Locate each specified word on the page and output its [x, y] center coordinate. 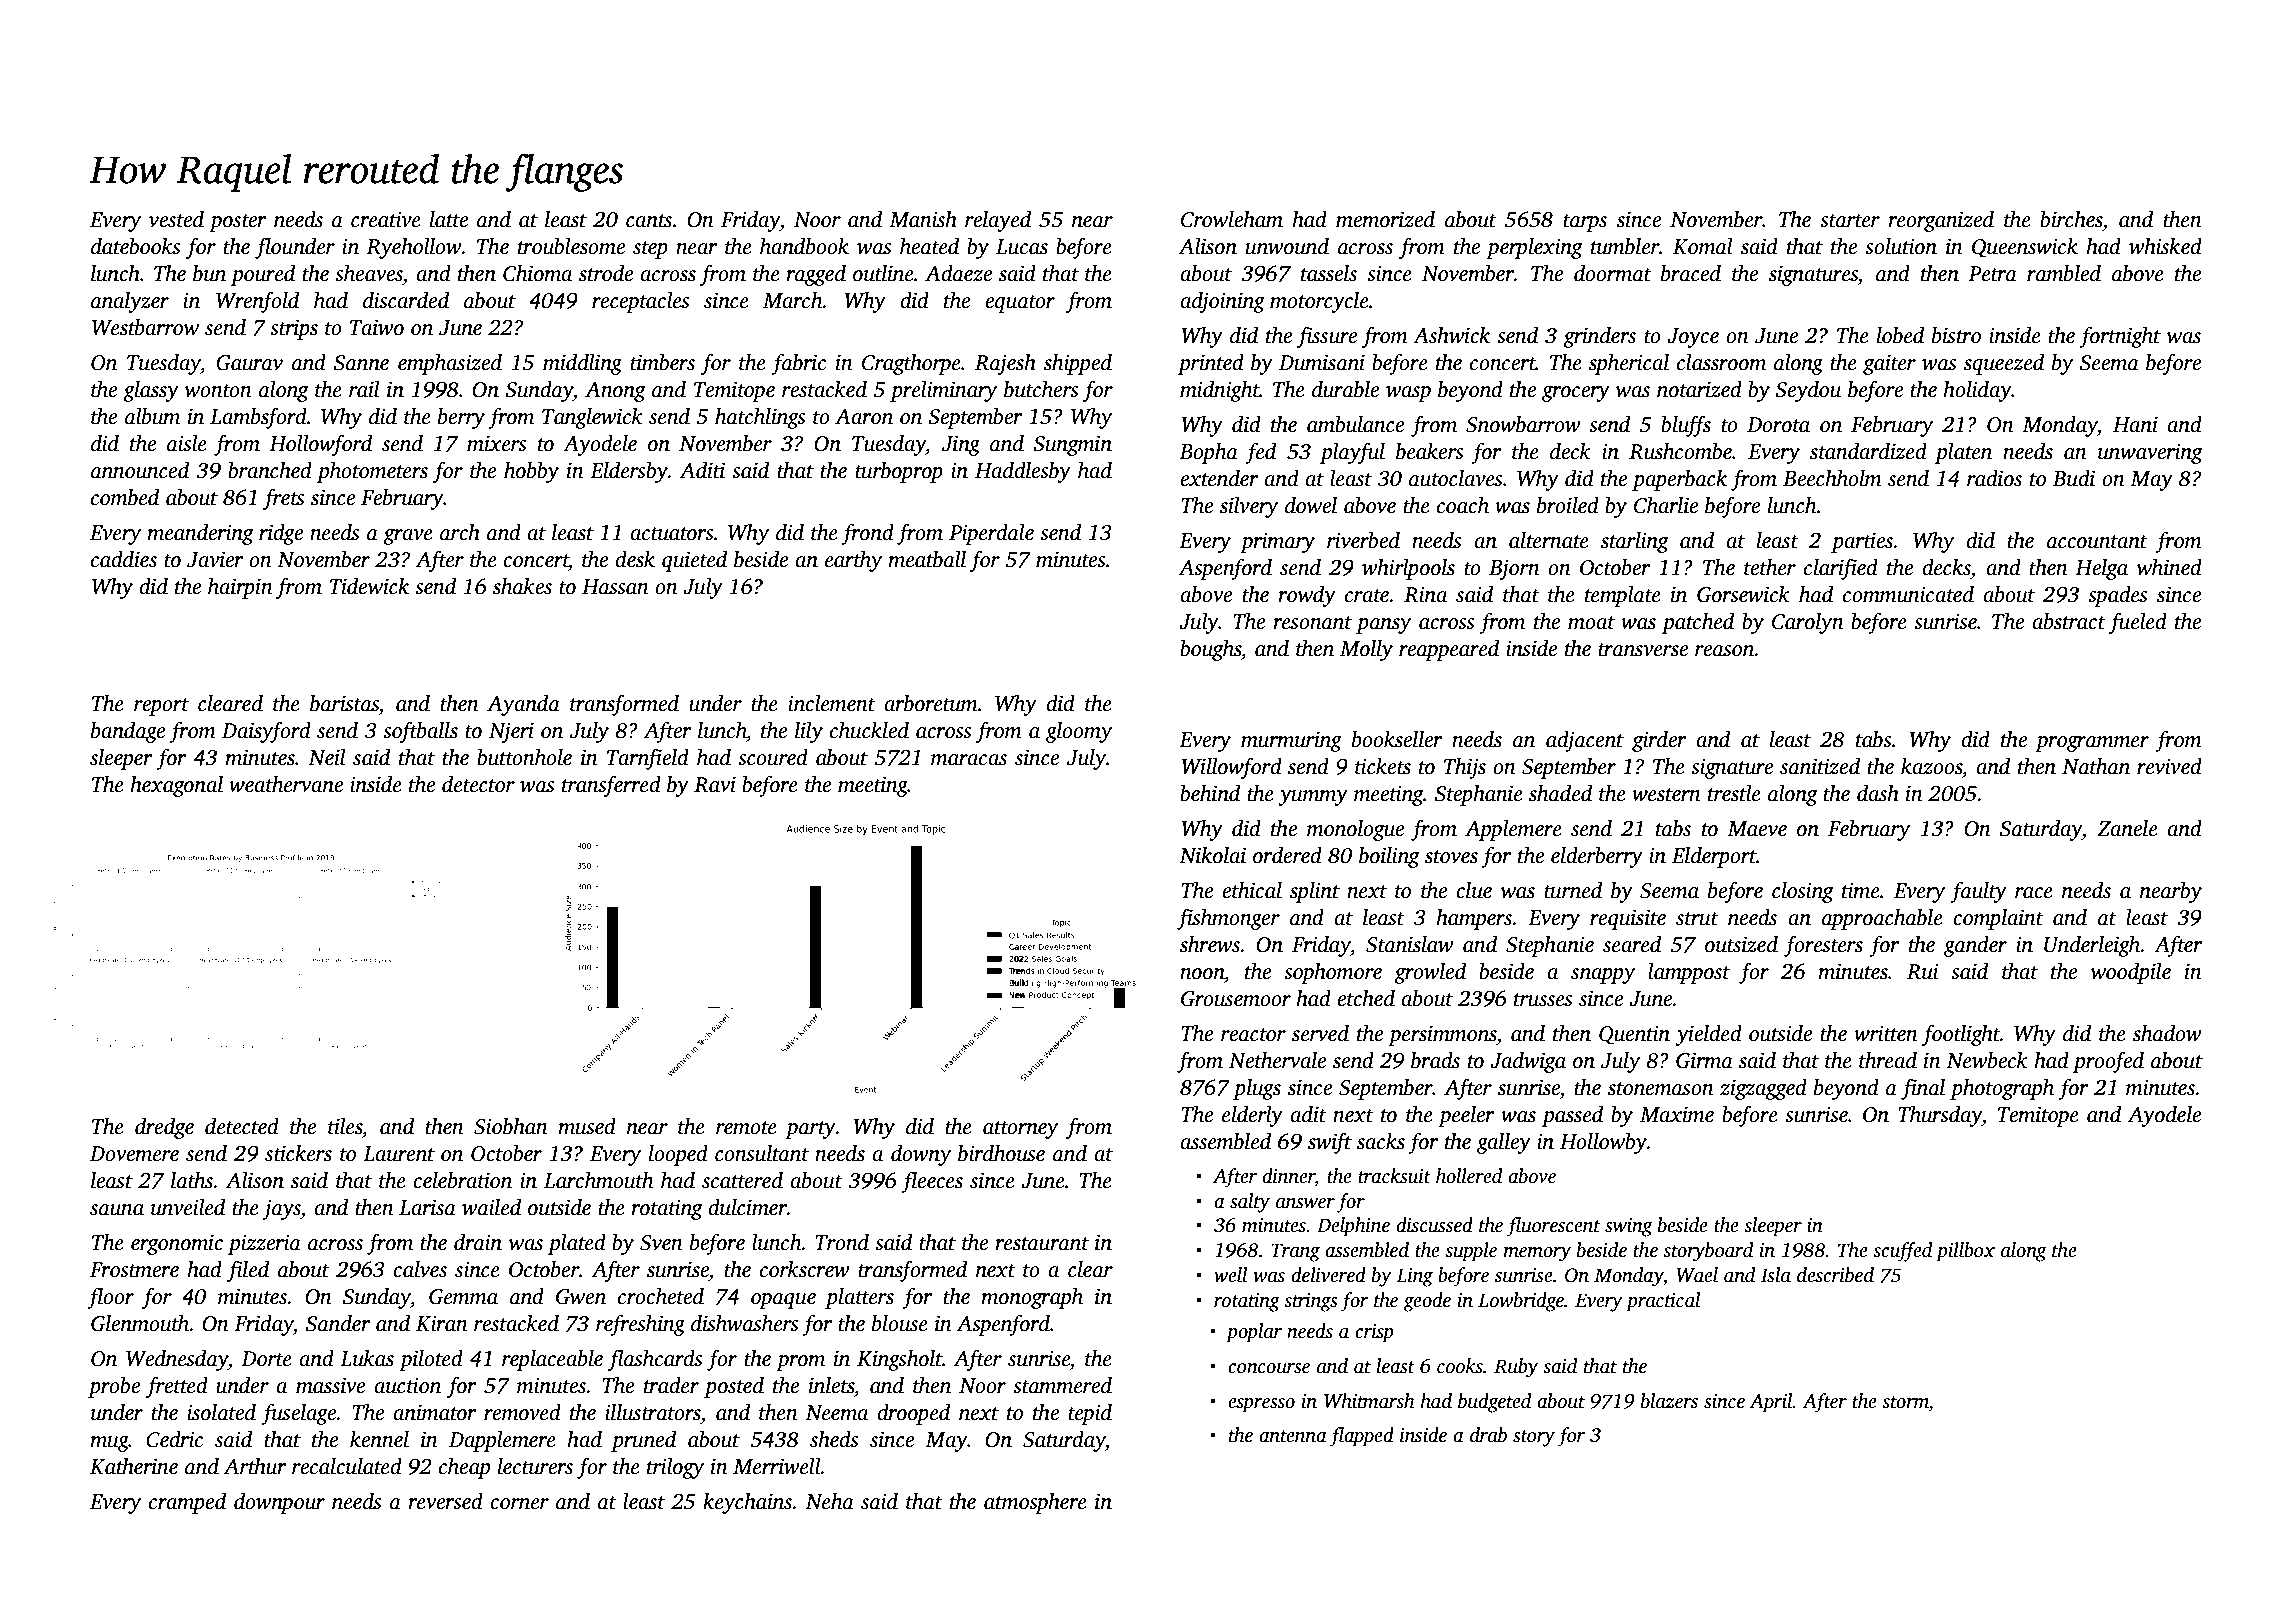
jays [281, 1209]
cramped [187, 1503]
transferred [611, 786]
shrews [1210, 944]
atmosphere [1035, 1503]
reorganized [1941, 221]
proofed [2108, 1062]
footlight [1961, 1035]
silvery [1249, 507]
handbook [804, 246]
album [152, 416]
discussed [1434, 1225]
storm [1905, 1402]
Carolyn [1808, 623]
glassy [151, 391]
